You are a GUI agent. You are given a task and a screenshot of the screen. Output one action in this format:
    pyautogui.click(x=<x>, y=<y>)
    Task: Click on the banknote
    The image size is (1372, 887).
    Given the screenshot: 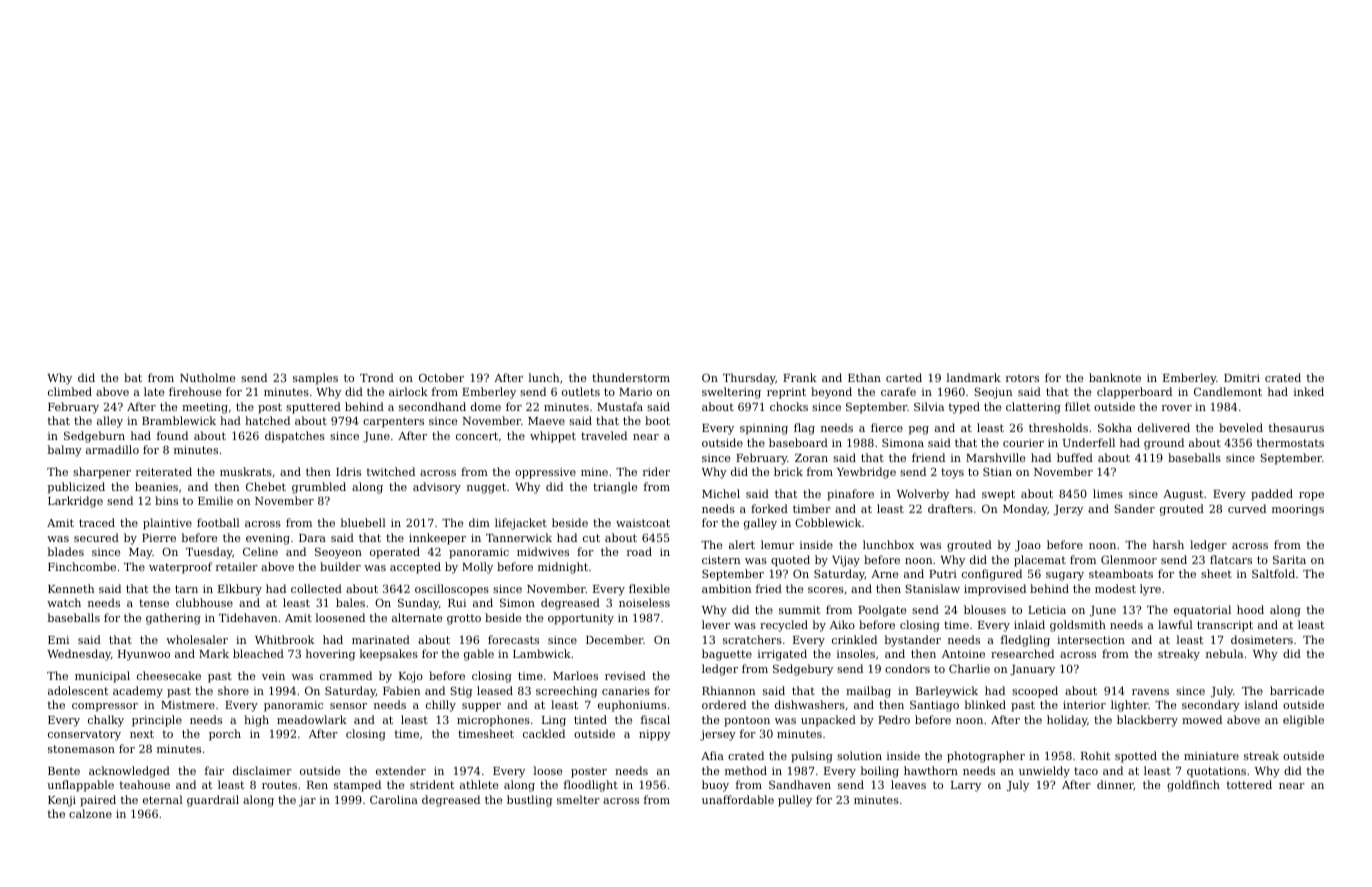 What is the action you would take?
    pyautogui.click(x=1115, y=377)
